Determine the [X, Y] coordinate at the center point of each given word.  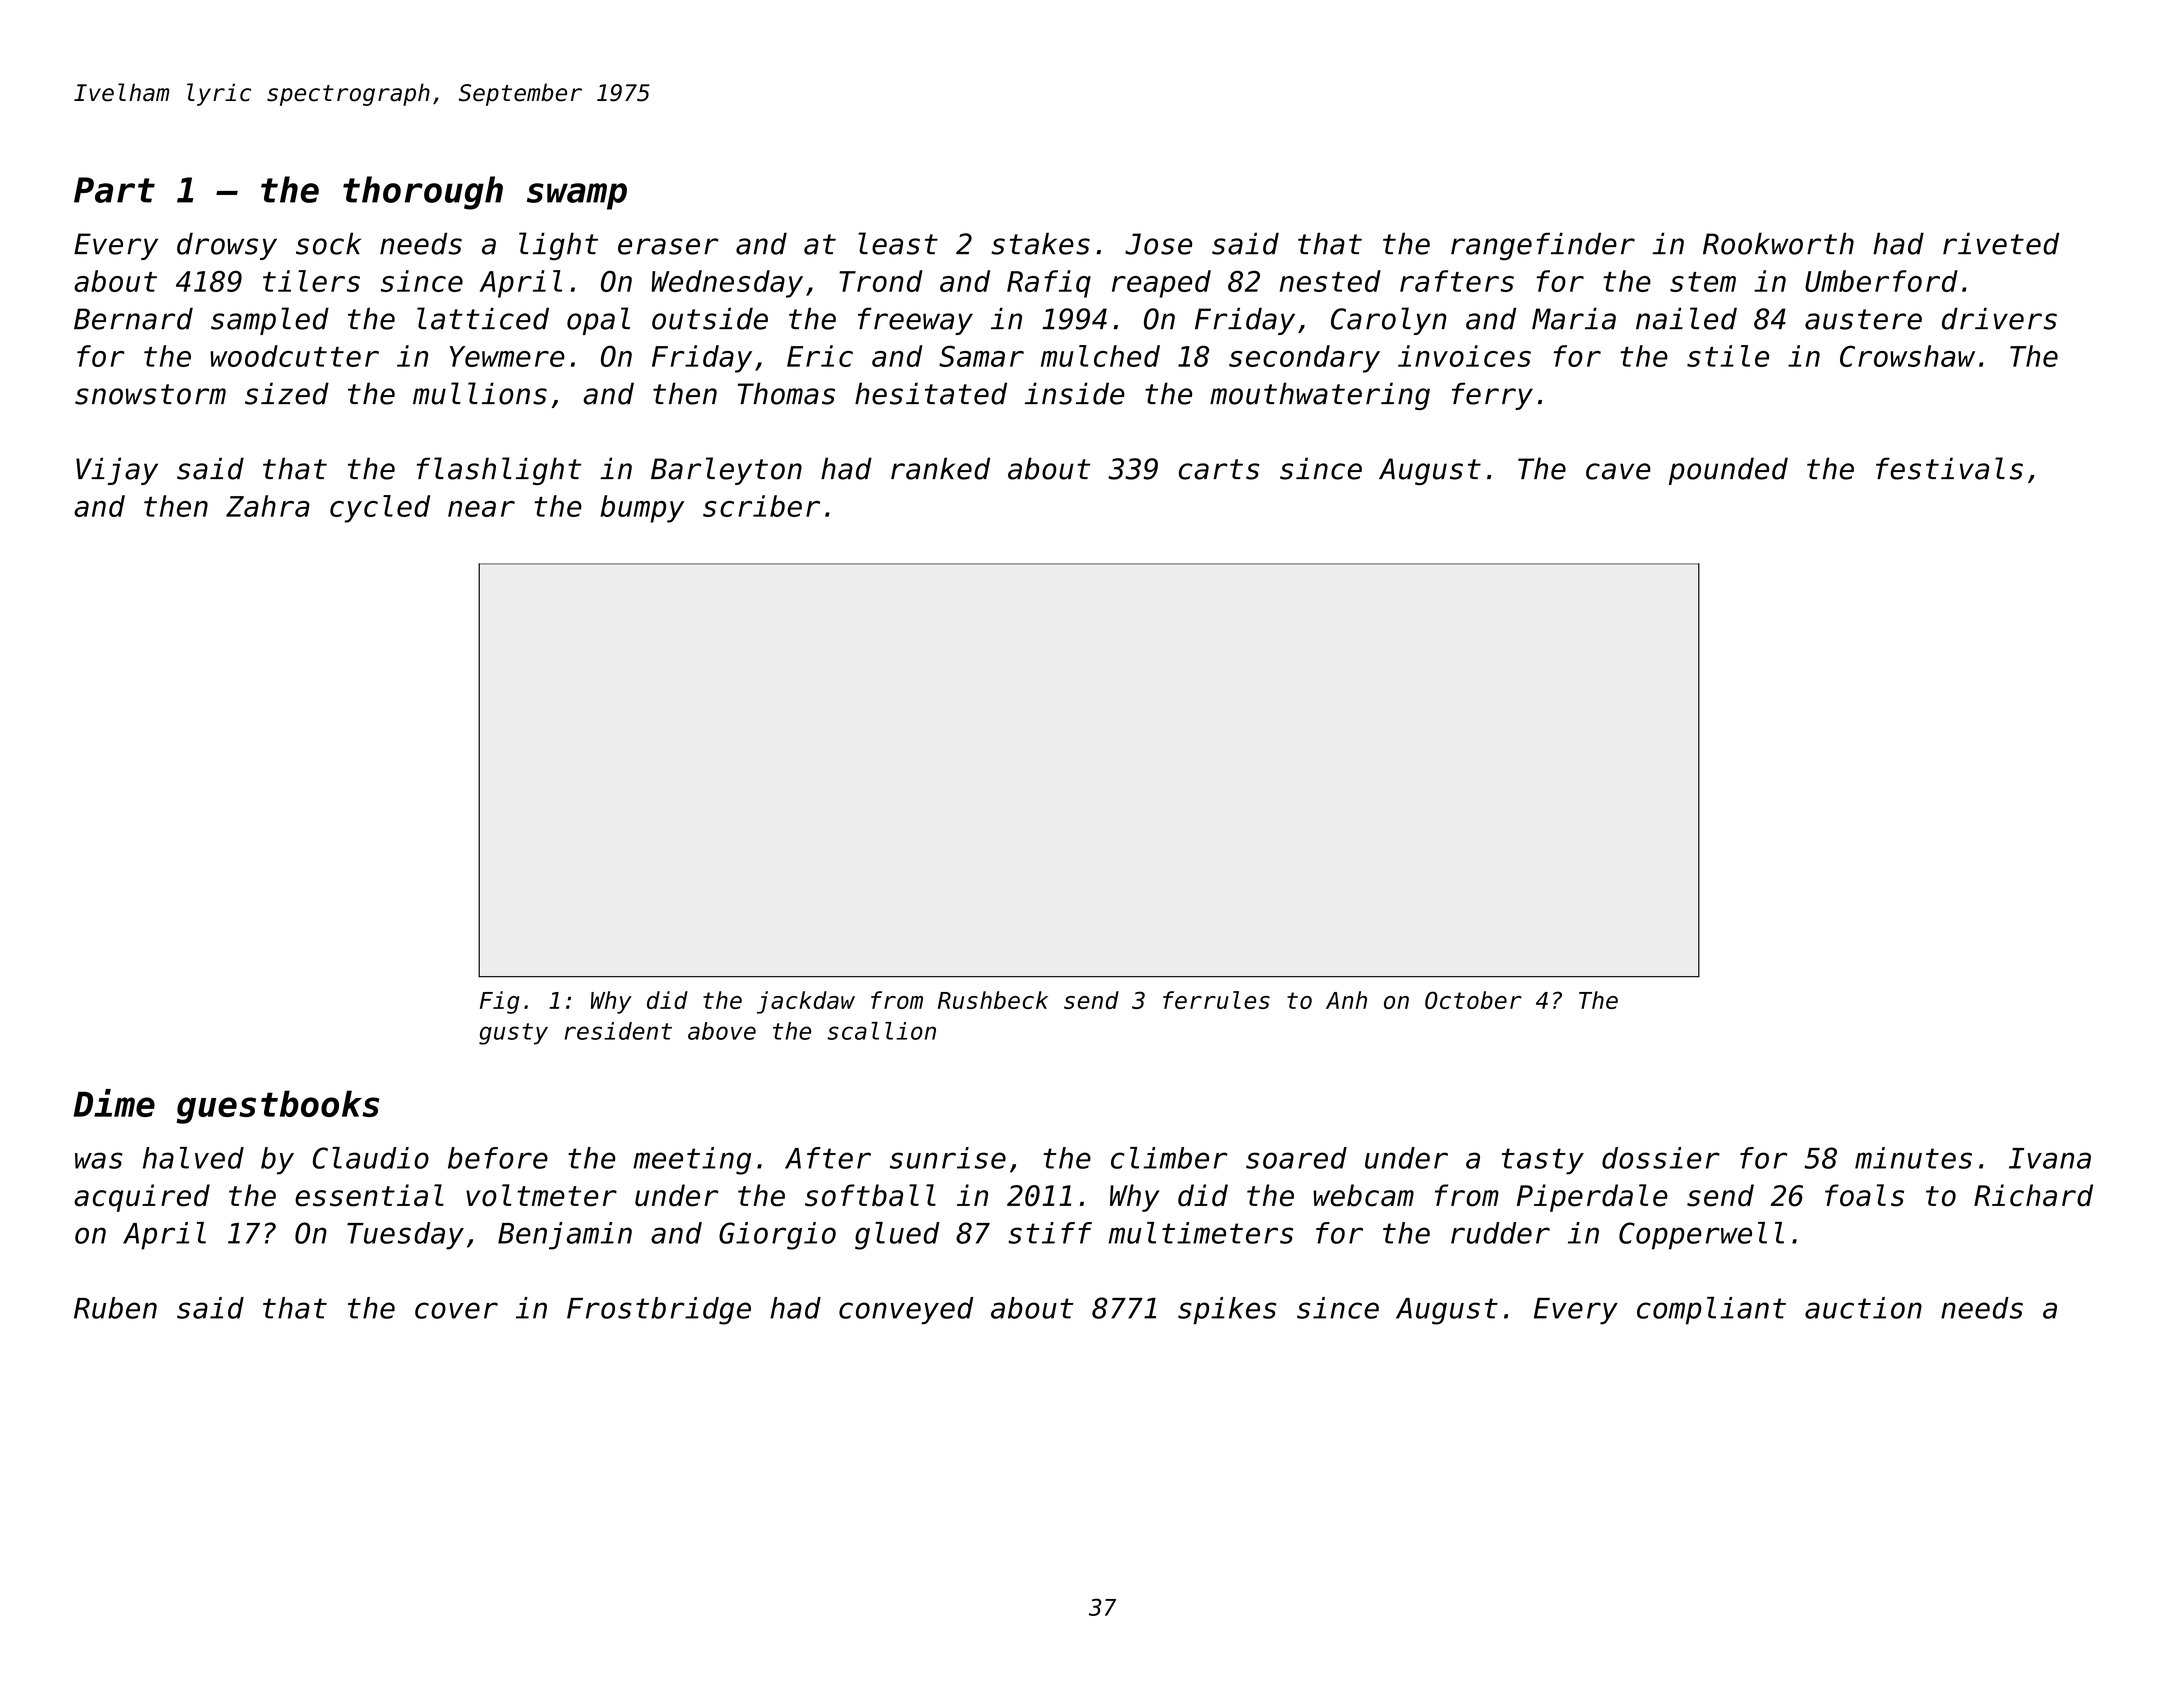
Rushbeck [993, 1000]
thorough [423, 193]
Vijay [117, 471]
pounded [1728, 471]
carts [1219, 469]
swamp [577, 196]
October [1473, 1000]
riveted [2001, 243]
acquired [142, 1198]
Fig [500, 1002]
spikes [1227, 1311]
